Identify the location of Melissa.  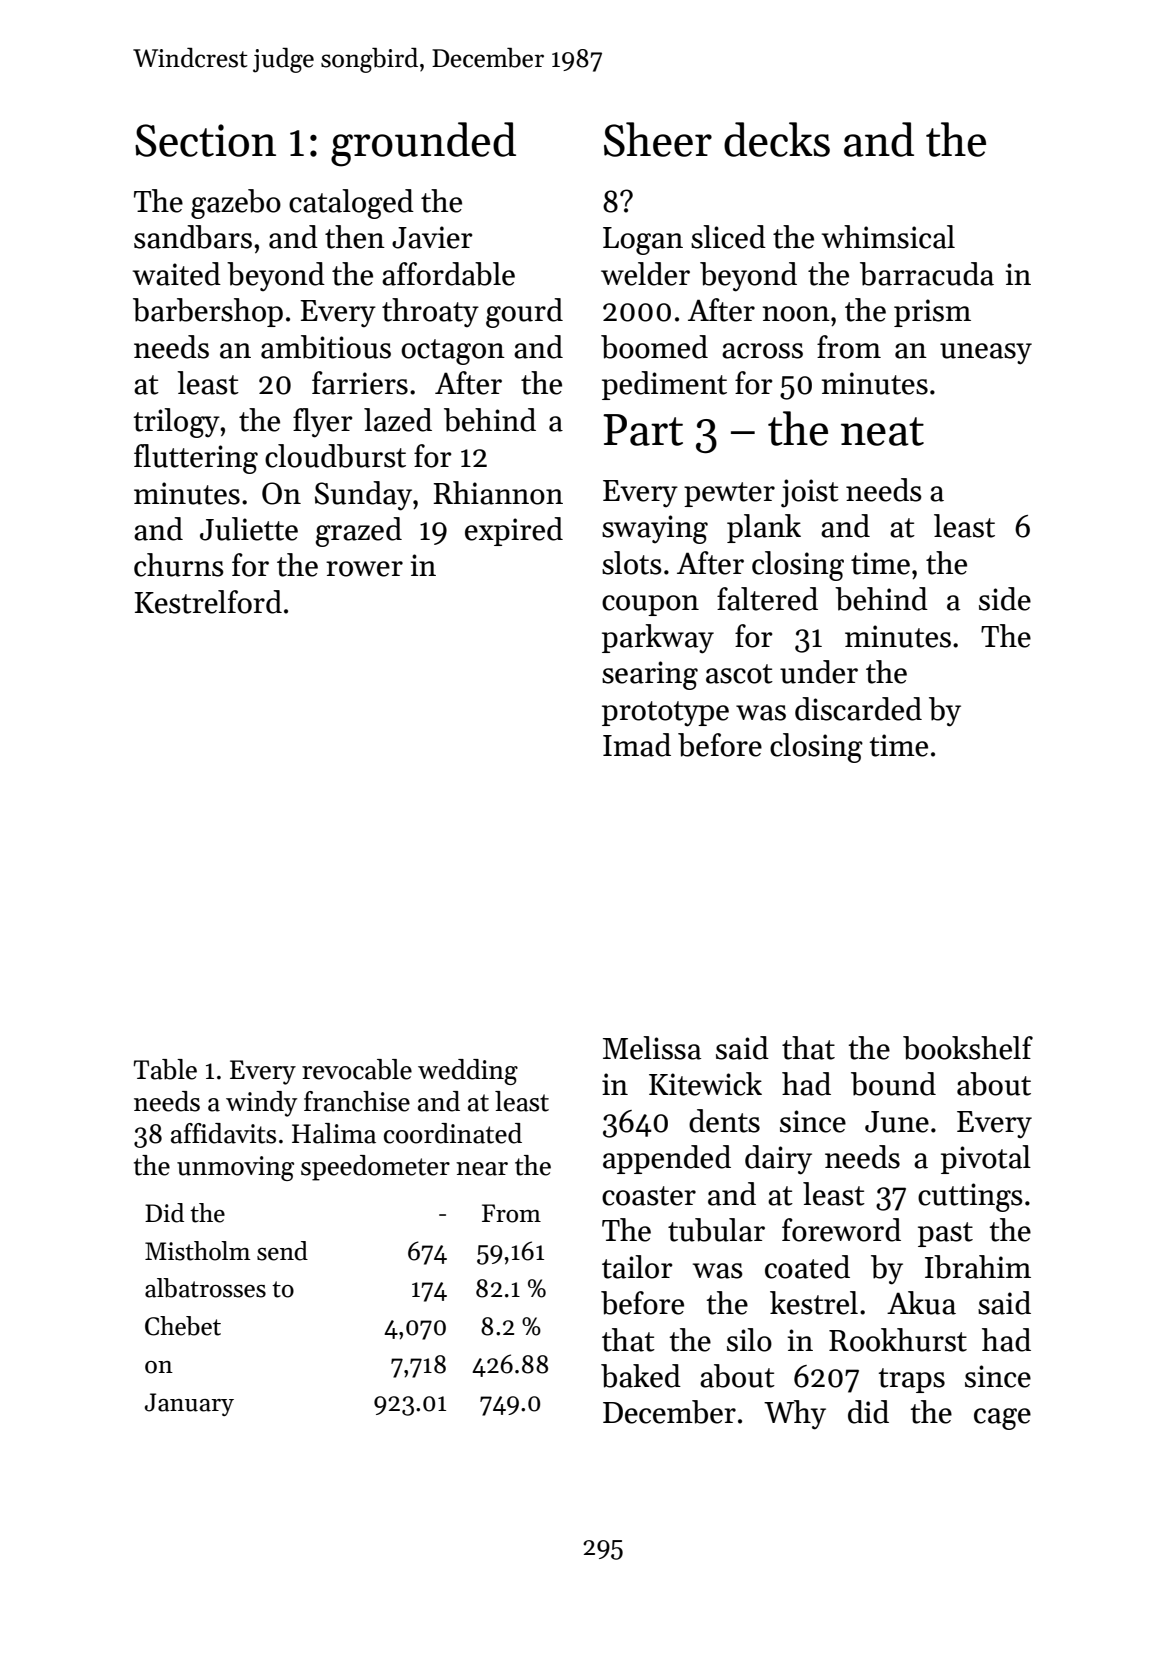
(652, 1048).
